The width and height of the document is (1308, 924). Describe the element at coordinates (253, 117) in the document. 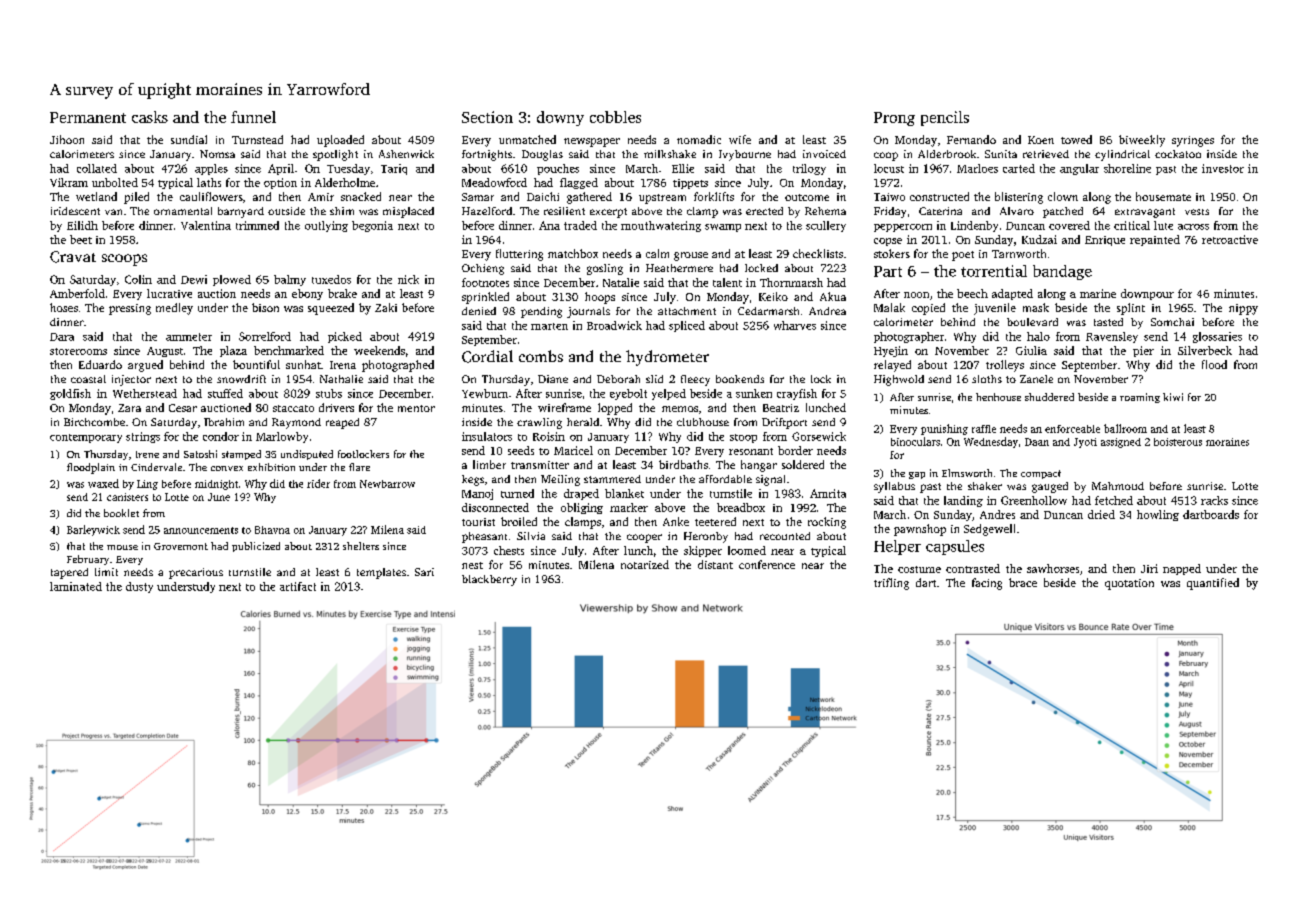

I see `funnel` at that location.
